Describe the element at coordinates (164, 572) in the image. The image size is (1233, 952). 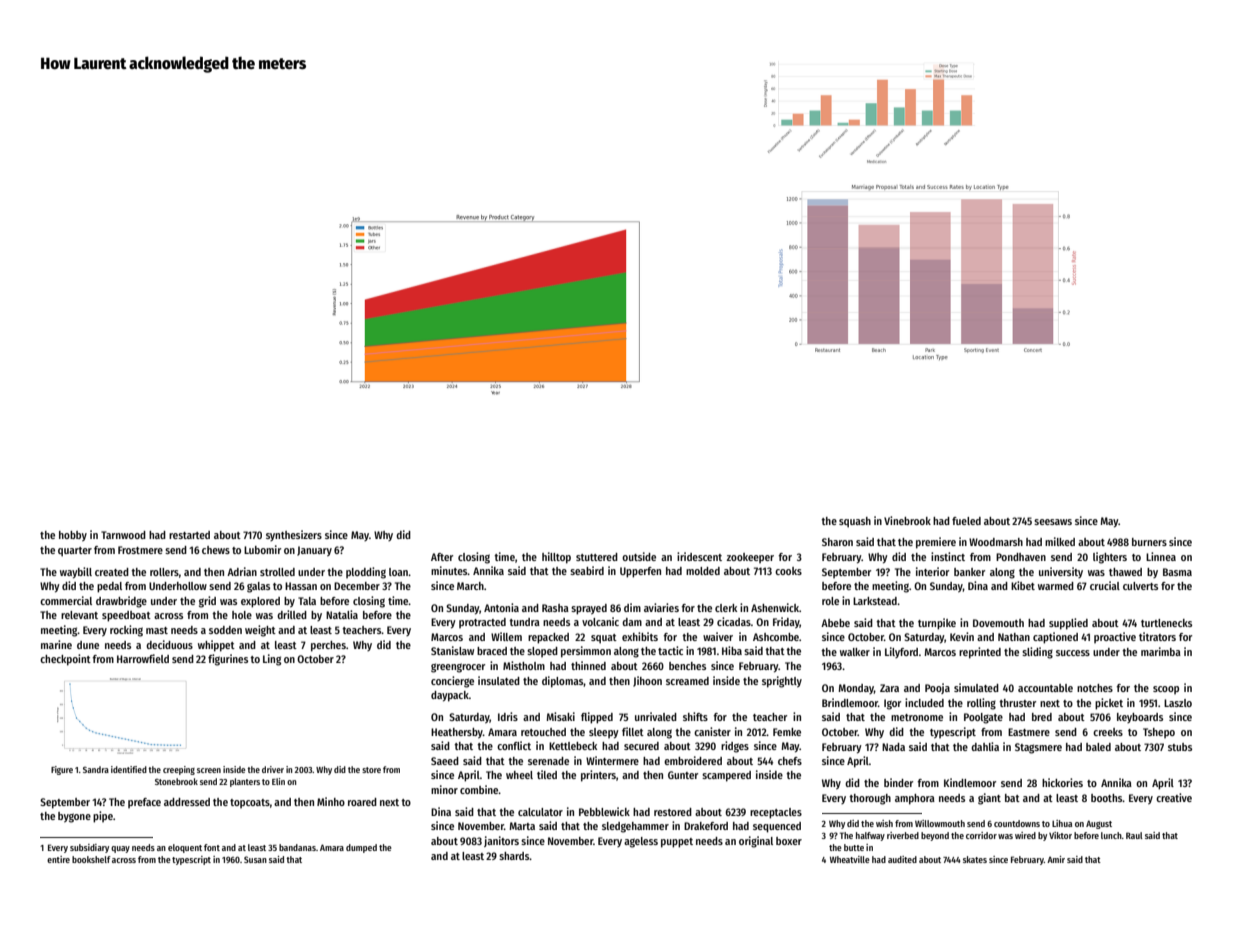
I see `rollers` at that location.
